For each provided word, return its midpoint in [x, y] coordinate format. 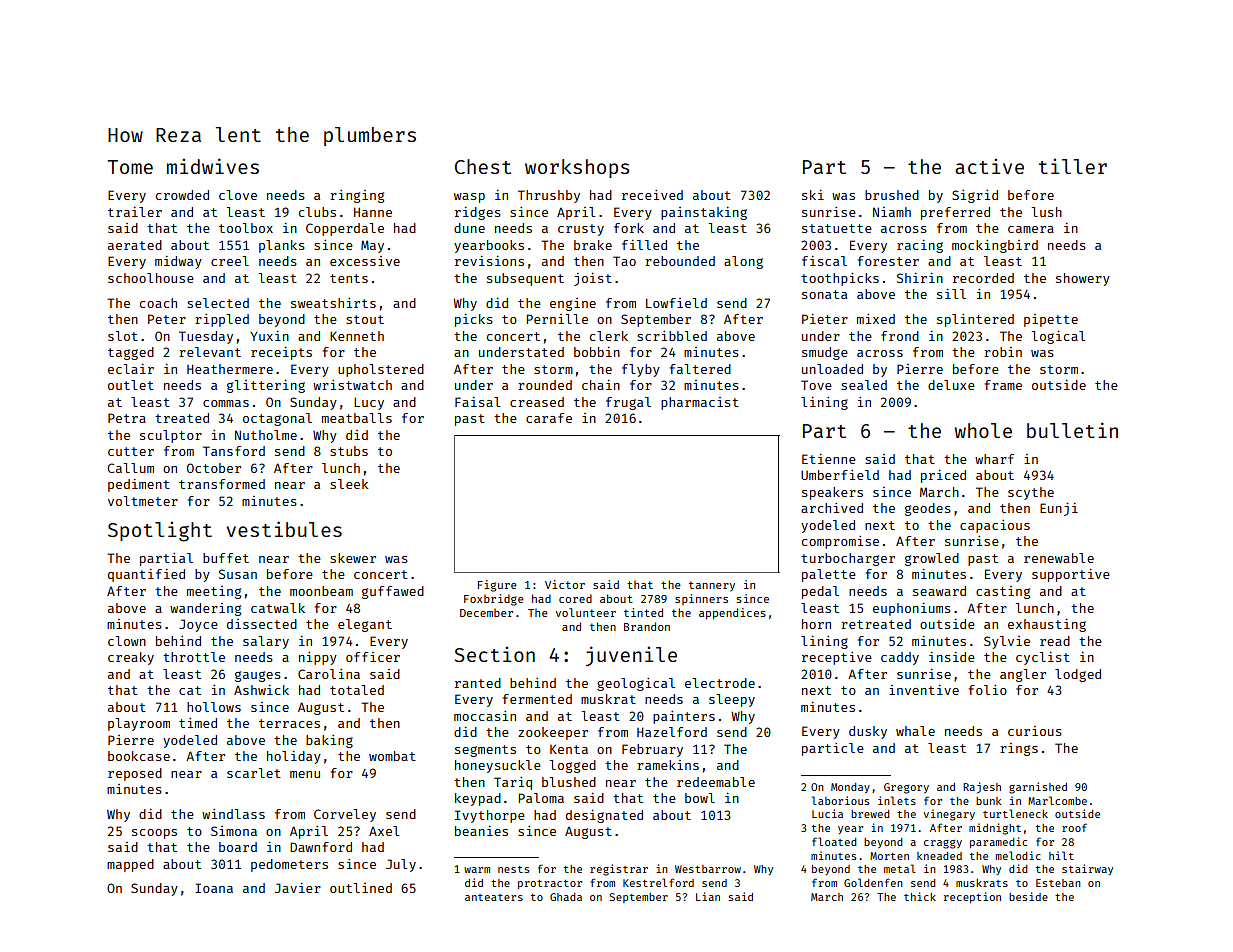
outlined [361, 888]
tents [349, 278]
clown [127, 641]
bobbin [597, 352]
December [486, 612]
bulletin [1072, 430]
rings [1019, 749]
